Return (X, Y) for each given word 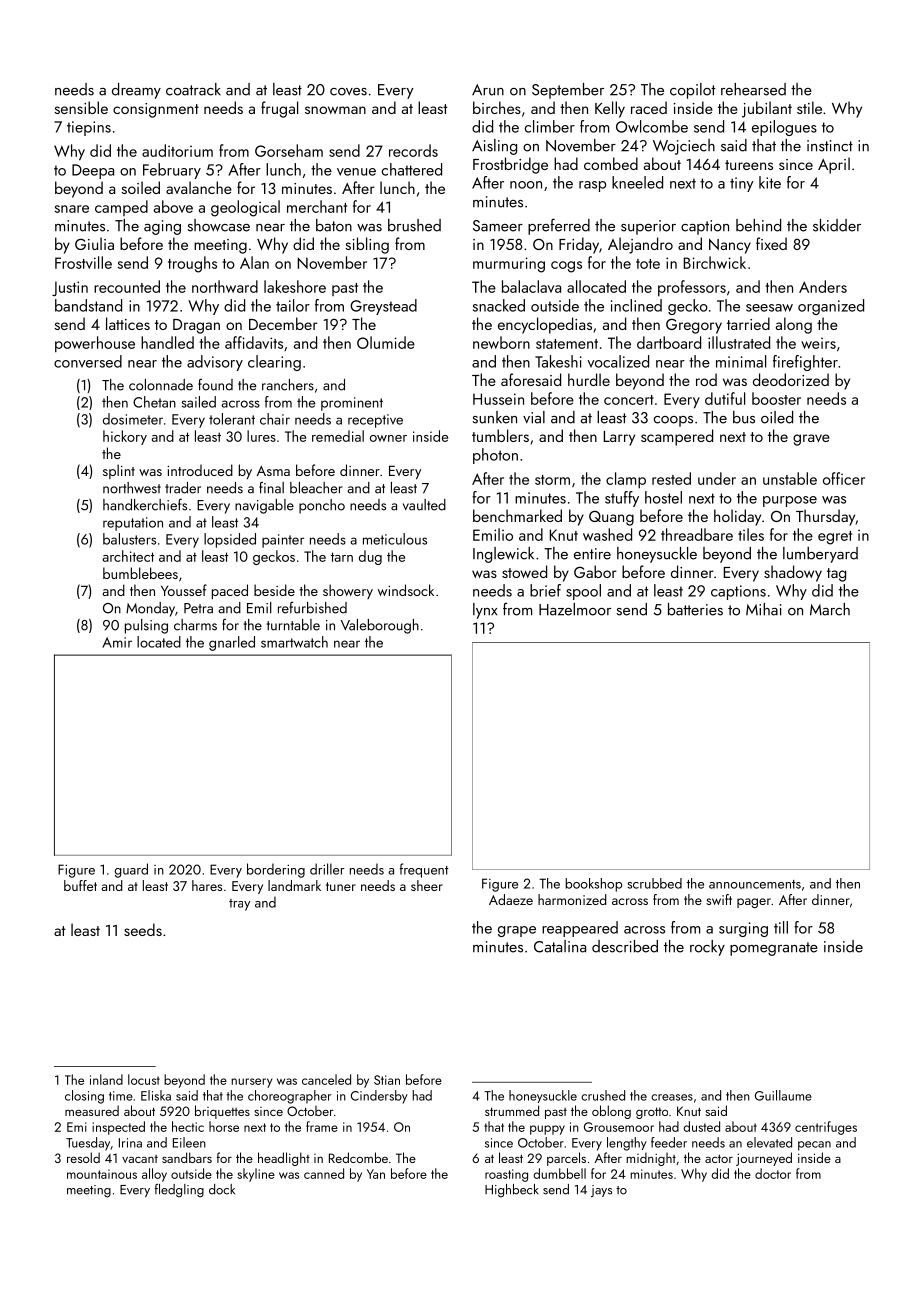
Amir (117, 642)
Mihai (763, 609)
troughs (192, 264)
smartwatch (294, 642)
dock (222, 1189)
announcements (755, 884)
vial (534, 417)
